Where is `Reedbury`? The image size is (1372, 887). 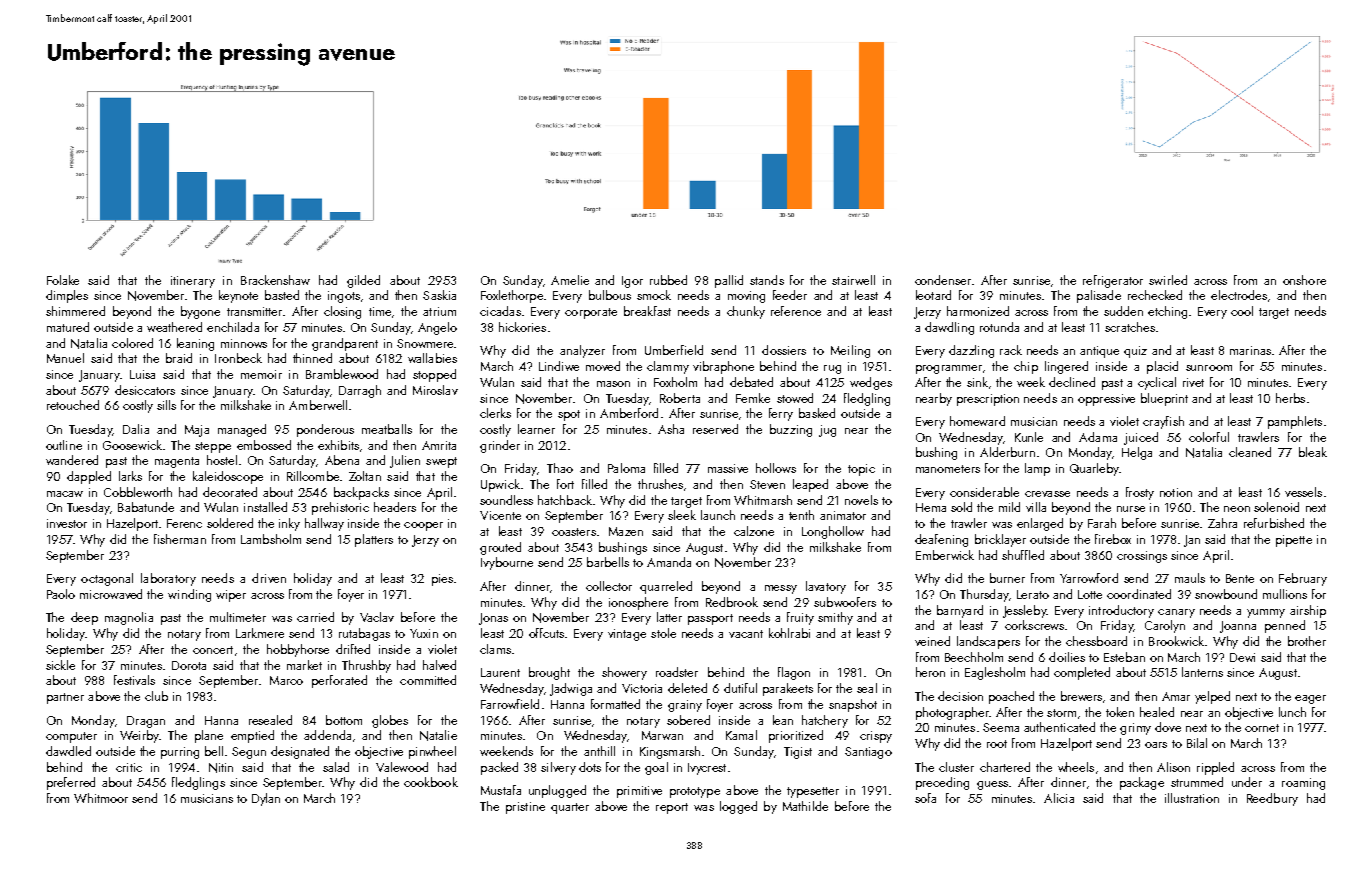
Reedbury is located at coordinates (1272, 799).
